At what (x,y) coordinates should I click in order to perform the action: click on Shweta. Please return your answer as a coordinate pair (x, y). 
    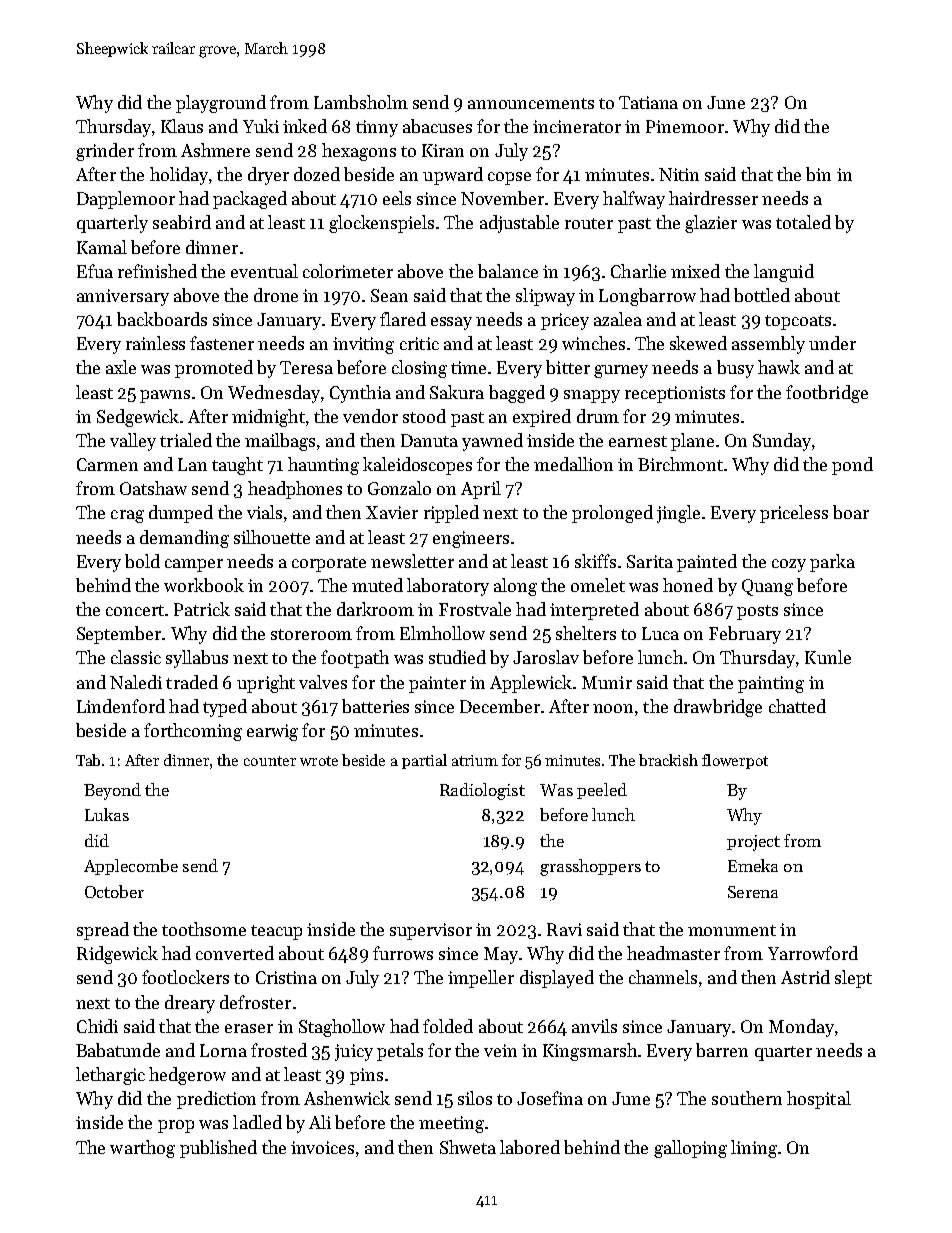
    Looking at the image, I should click on (468, 1147).
